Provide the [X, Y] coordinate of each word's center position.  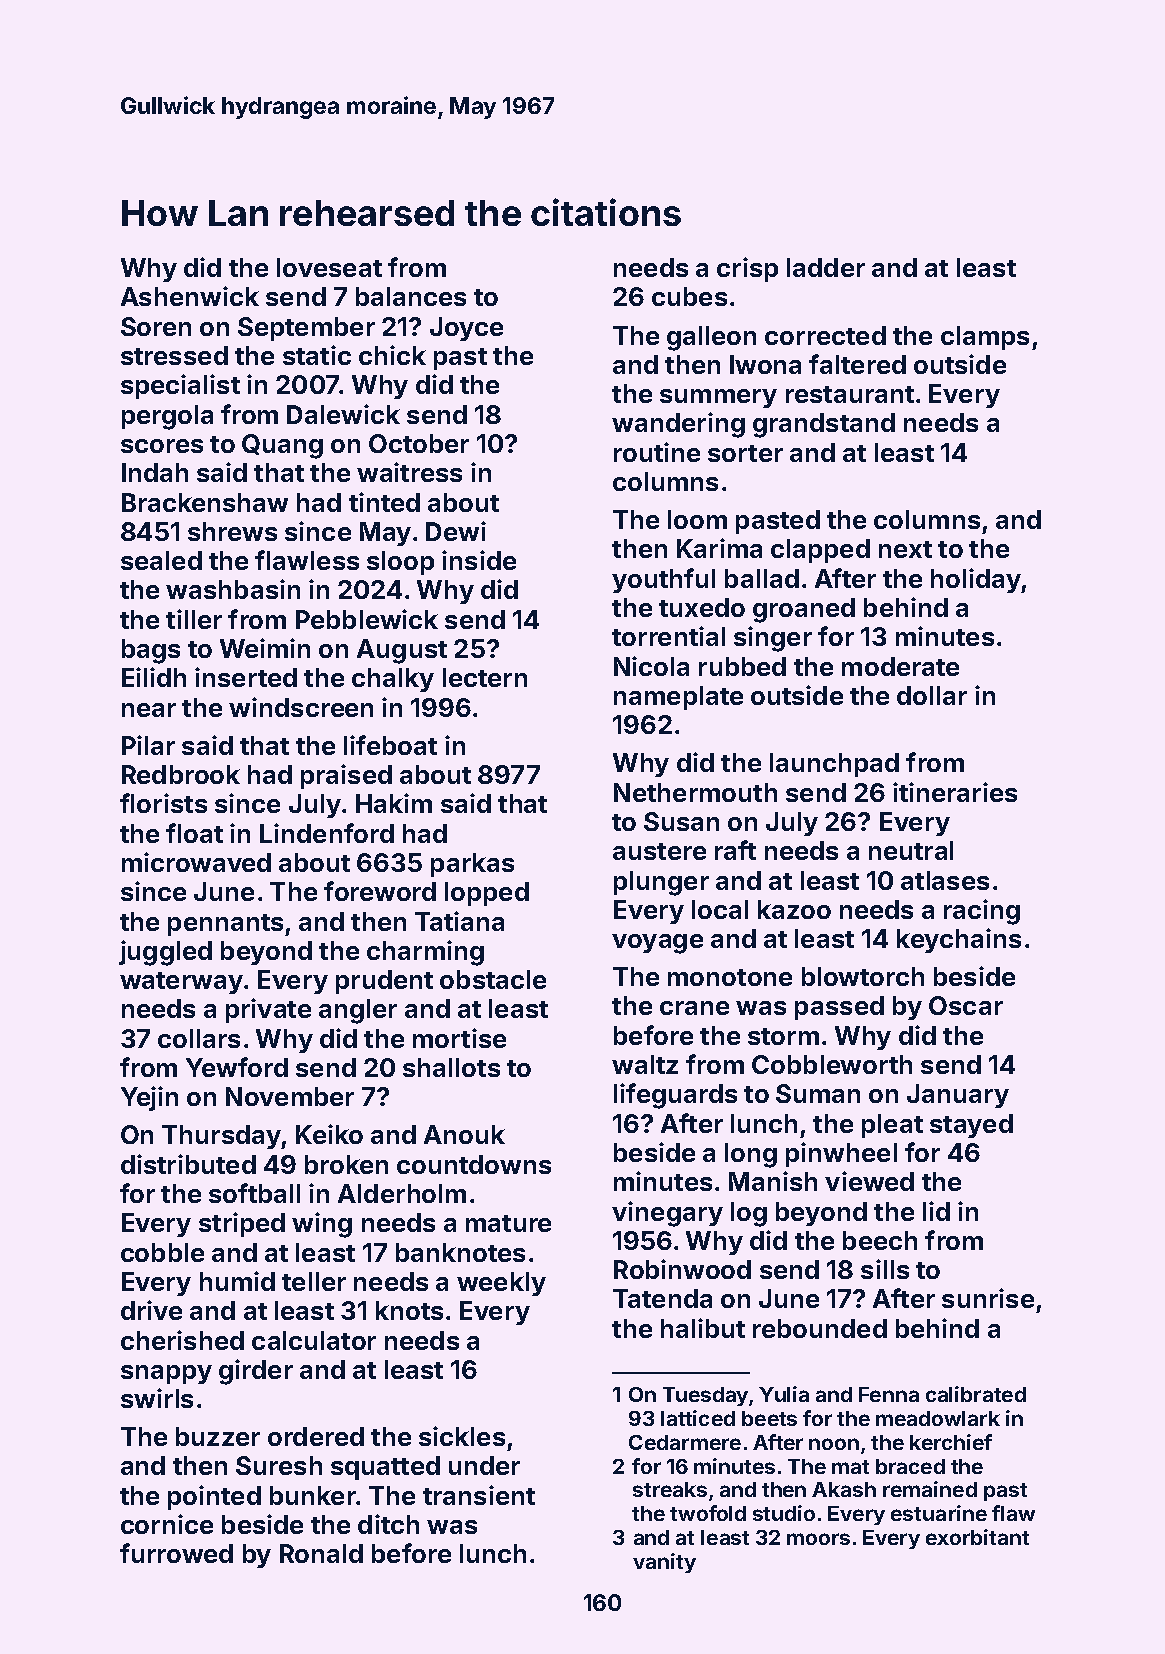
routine [657, 452]
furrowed [176, 1553]
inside [479, 560]
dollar [932, 695]
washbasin [233, 589]
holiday [976, 580]
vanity [664, 1563]
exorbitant [977, 1537]
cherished [182, 1340]
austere [659, 851]
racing [982, 912]
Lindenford [327, 833]
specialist [180, 386]
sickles [462, 1436]
